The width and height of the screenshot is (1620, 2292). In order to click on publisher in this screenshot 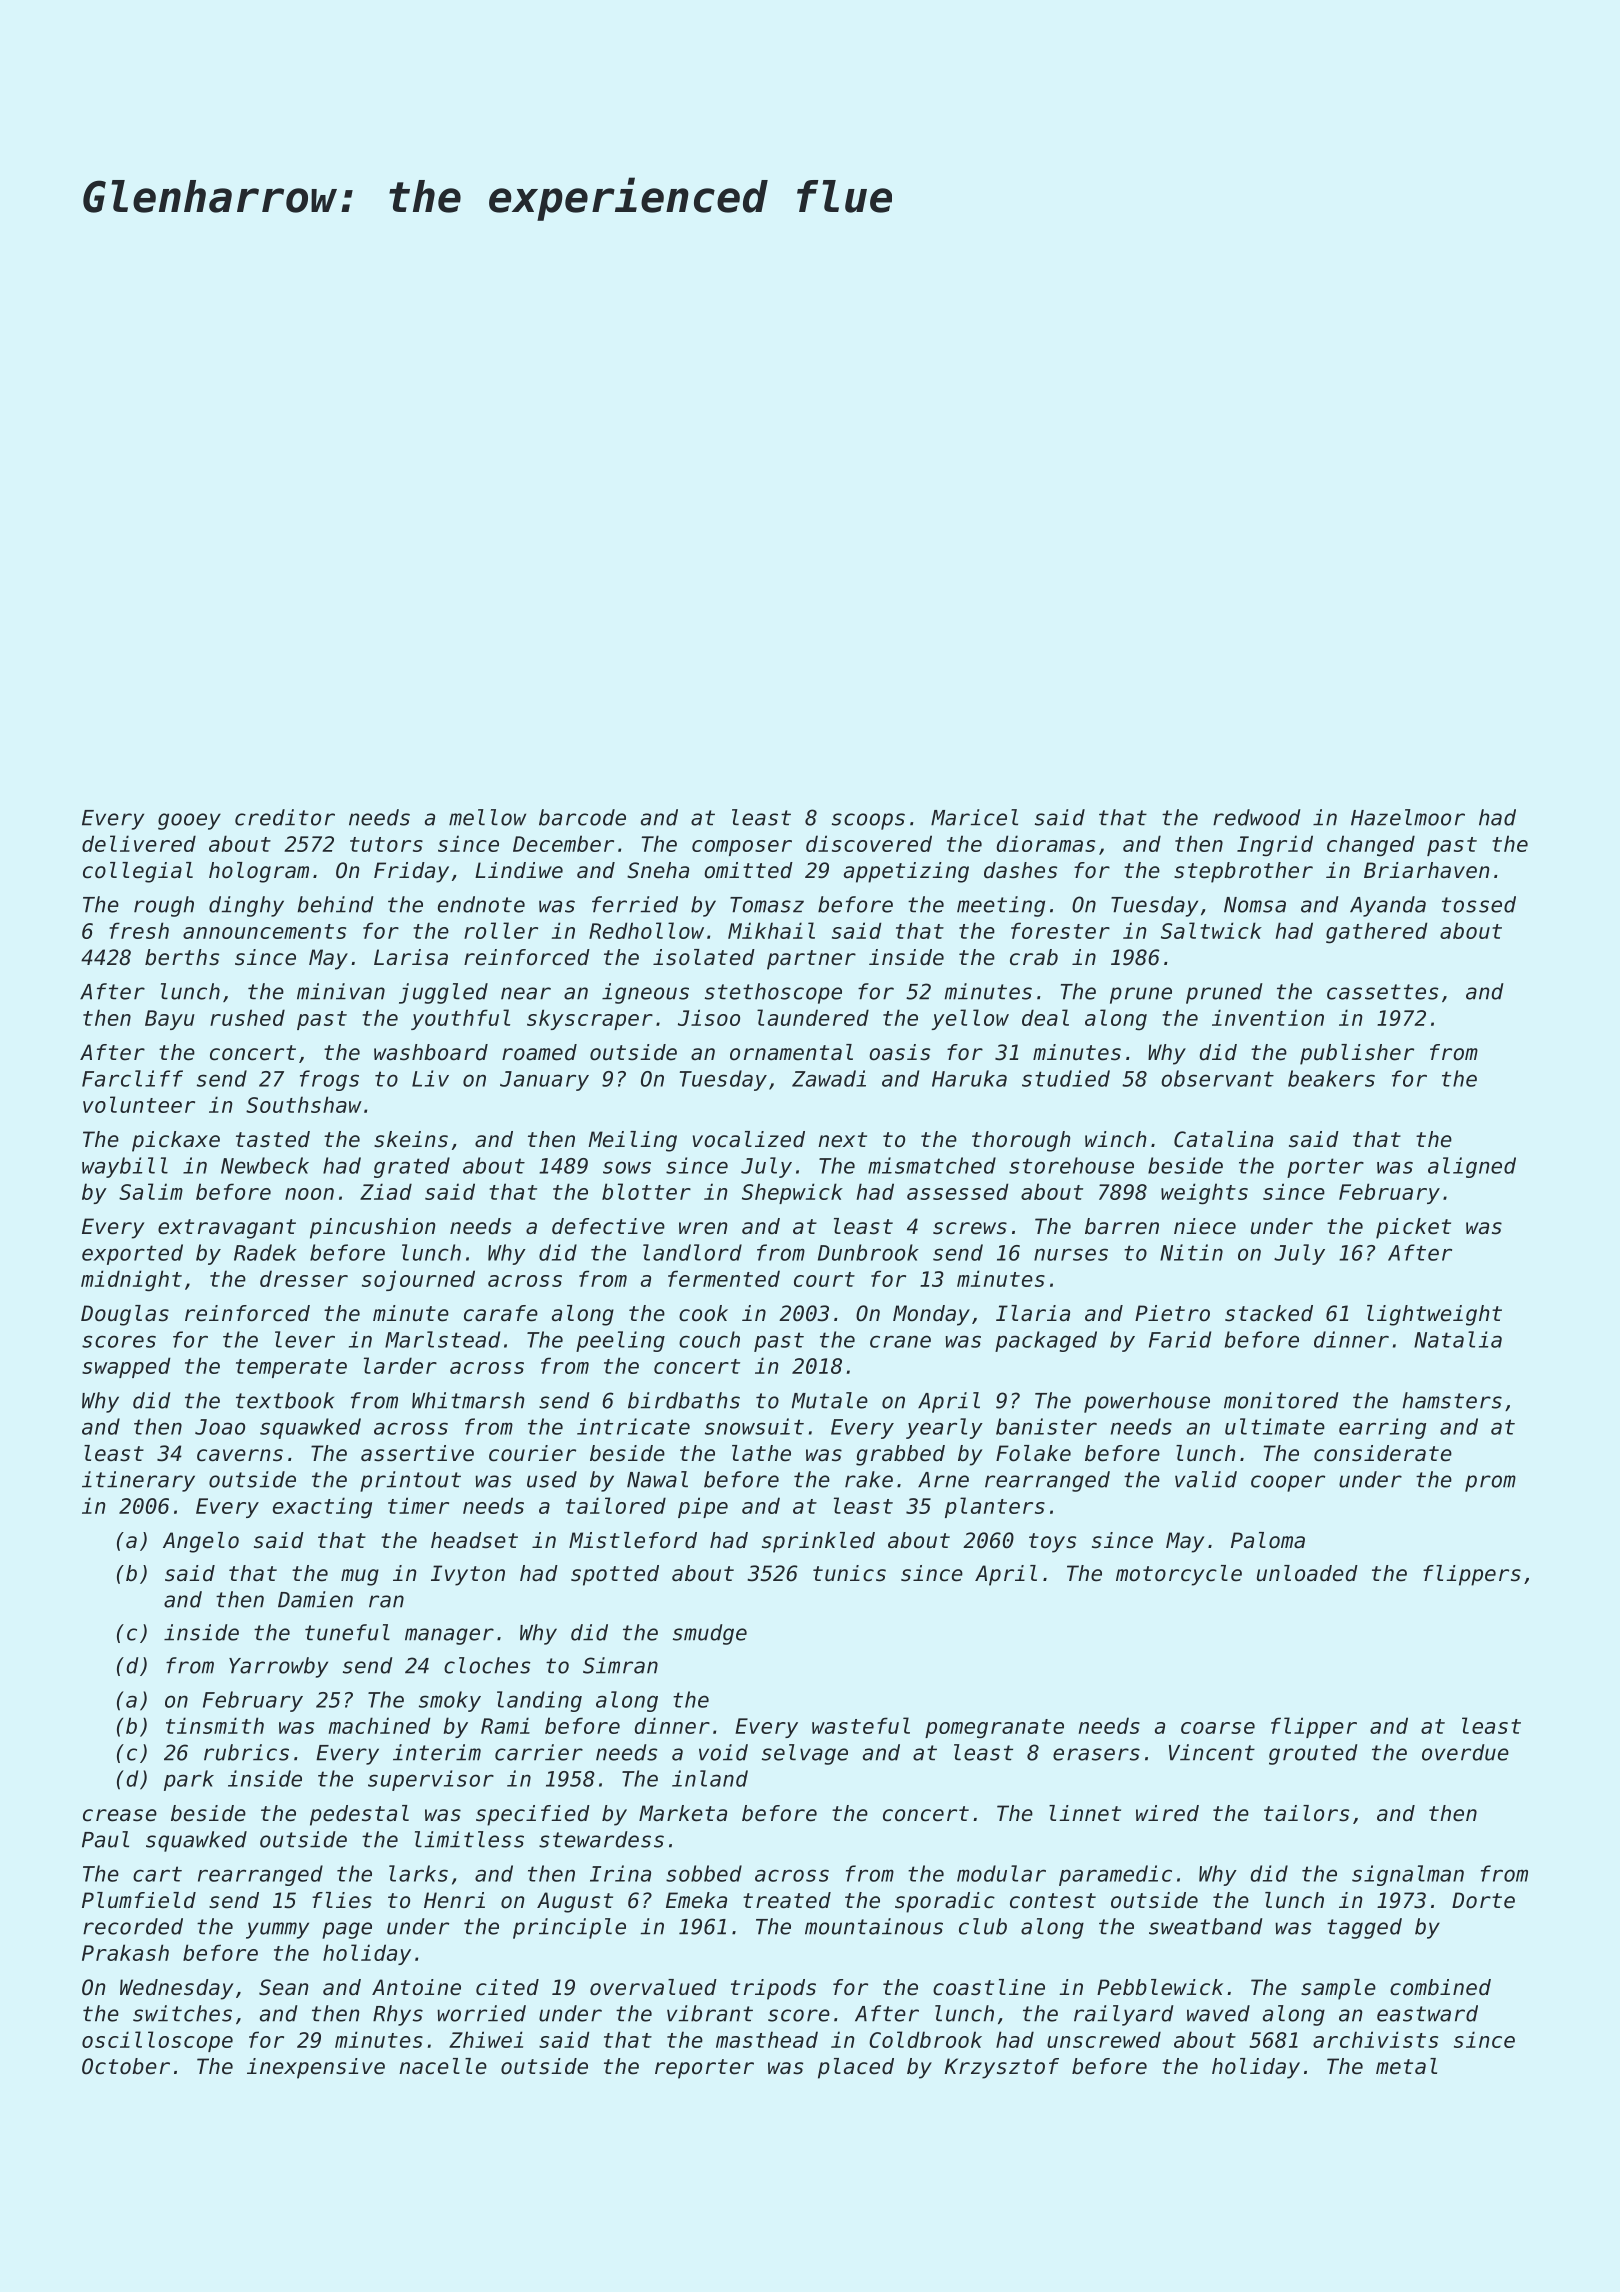, I will do `click(1357, 1054)`.
